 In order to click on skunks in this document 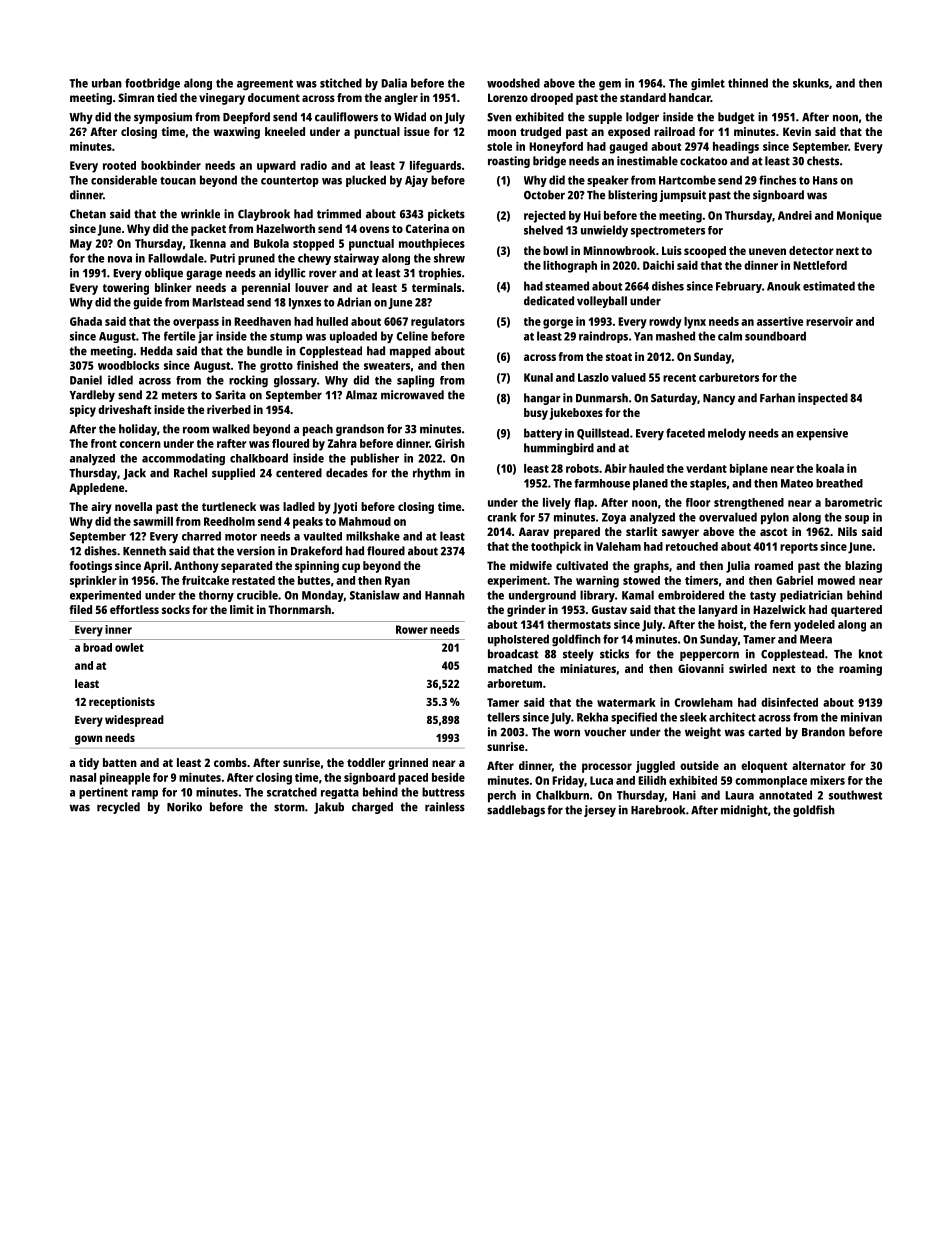, I will do `click(811, 83)`.
